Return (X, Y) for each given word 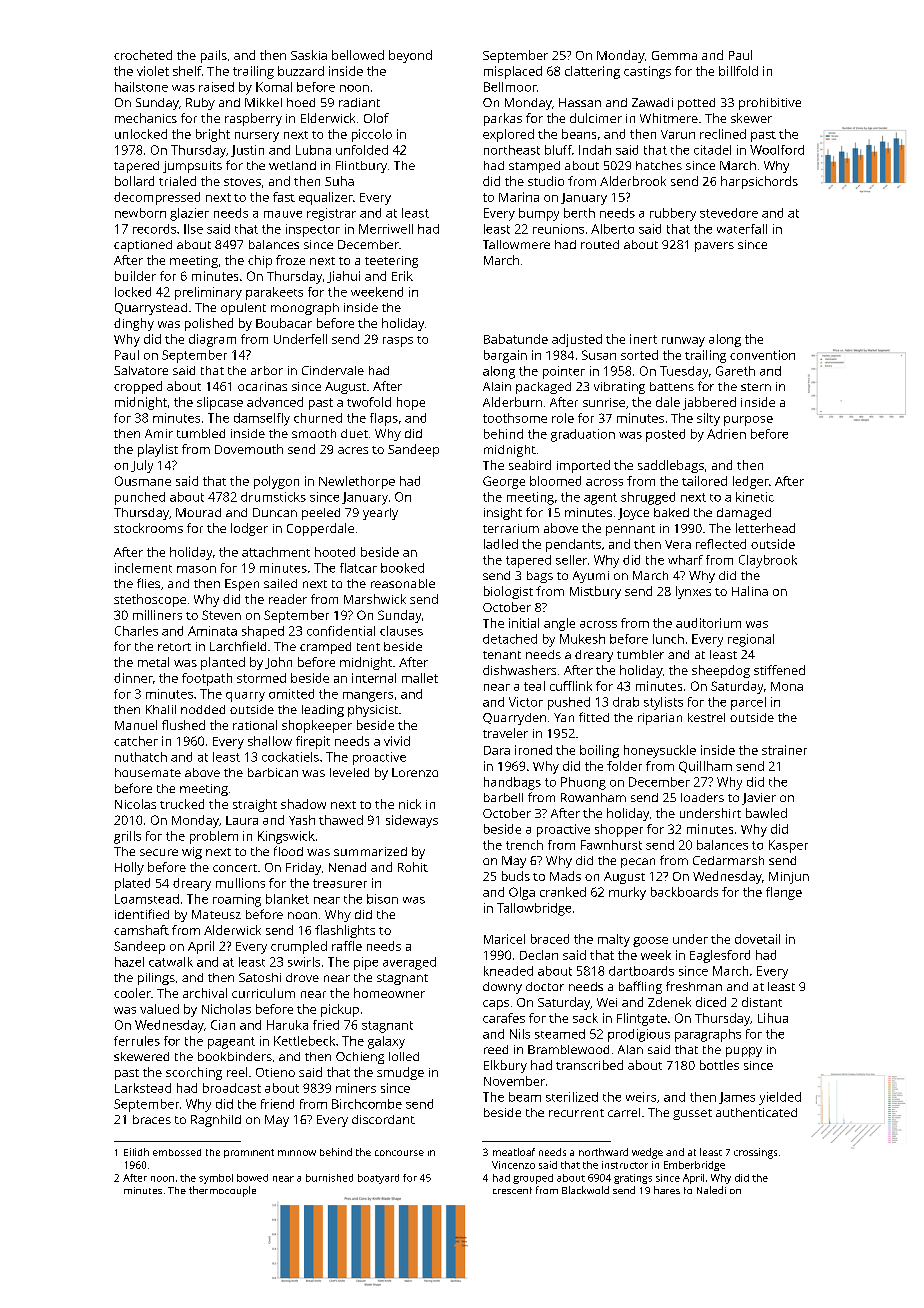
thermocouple (222, 1191)
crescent (512, 1190)
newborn (140, 213)
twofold (369, 402)
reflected (721, 544)
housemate (148, 772)
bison (382, 899)
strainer (784, 750)
